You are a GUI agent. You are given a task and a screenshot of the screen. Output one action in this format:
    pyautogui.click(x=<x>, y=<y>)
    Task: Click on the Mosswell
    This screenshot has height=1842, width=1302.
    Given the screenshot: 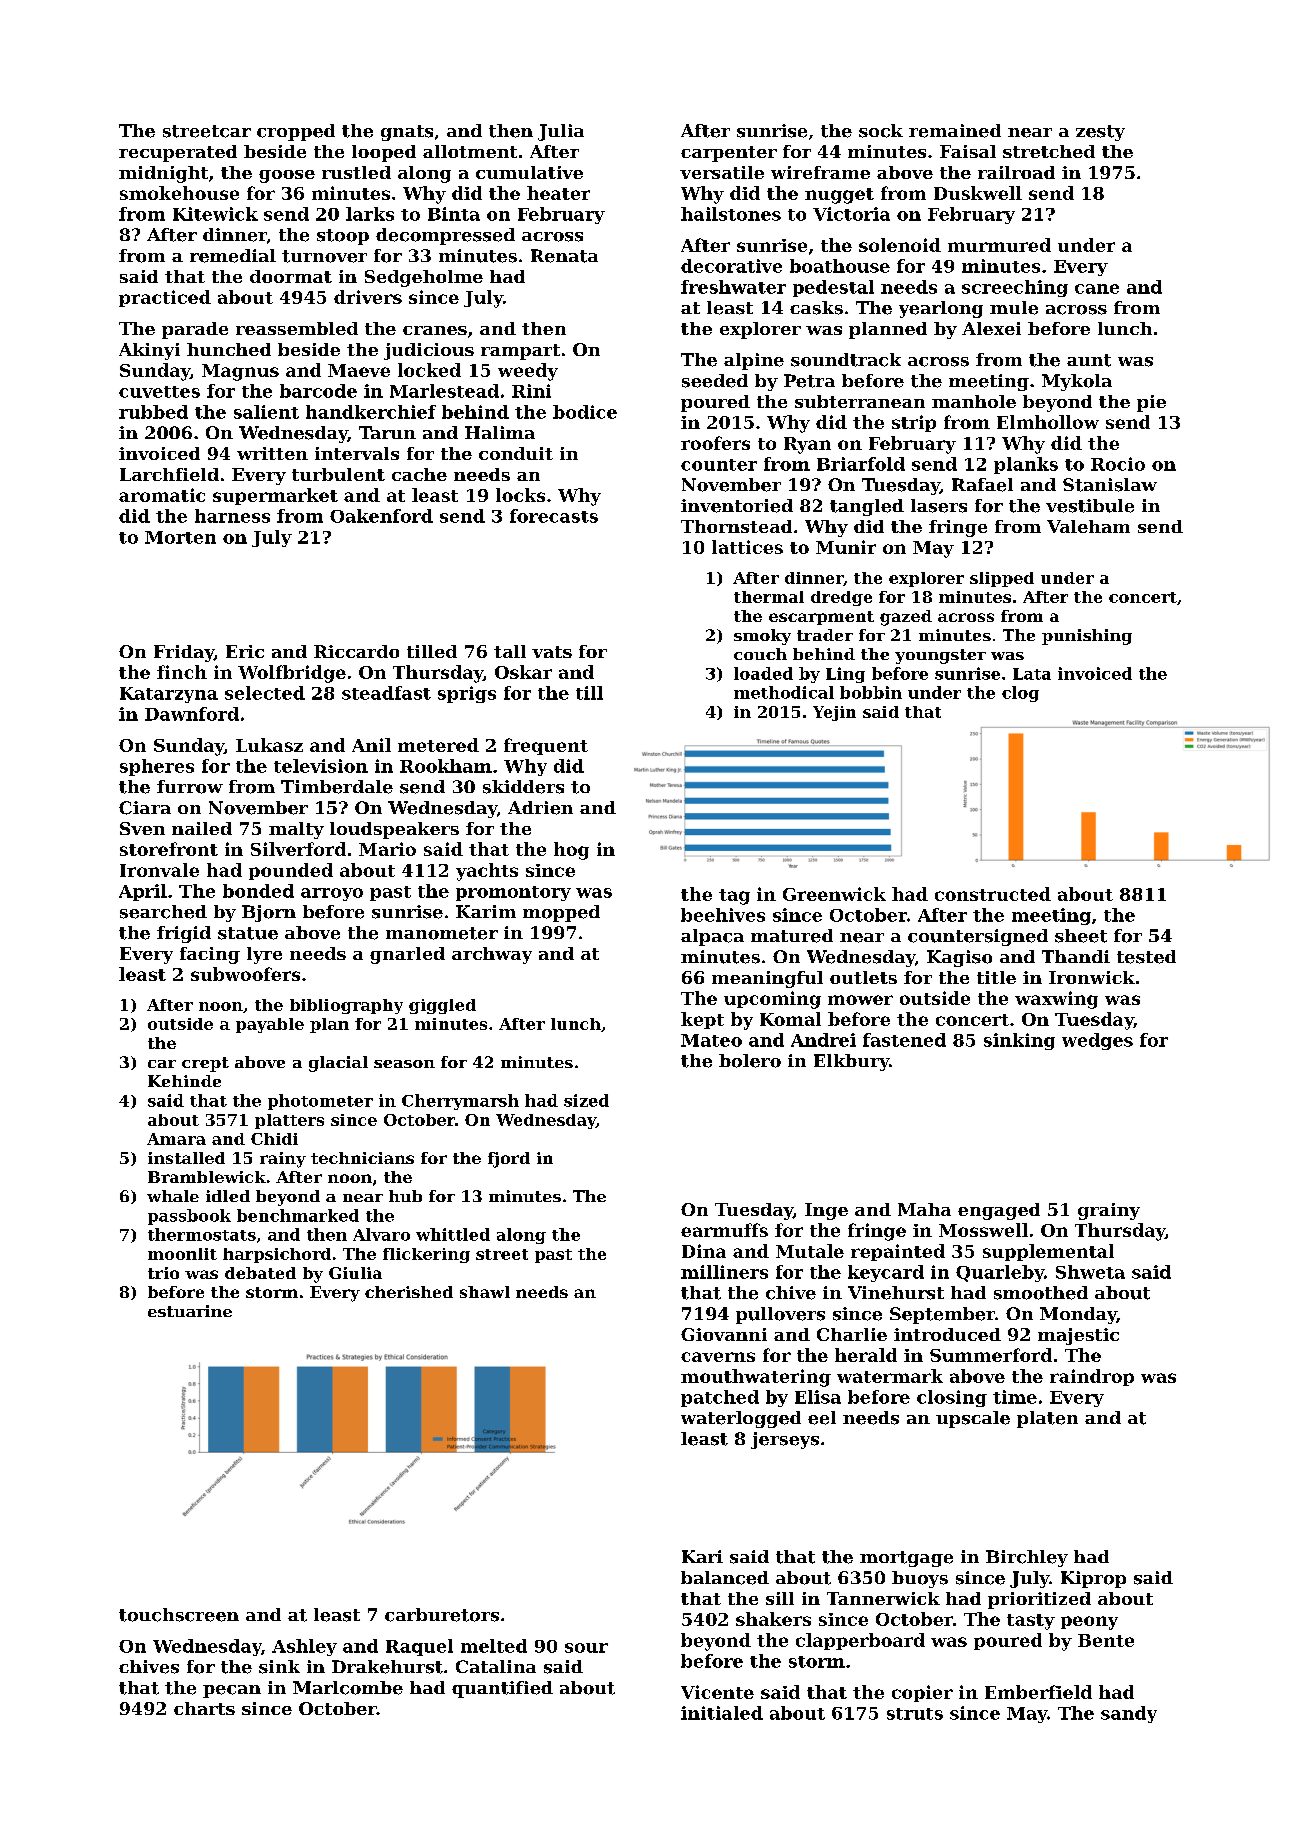 What is the action you would take?
    pyautogui.click(x=983, y=1230)
